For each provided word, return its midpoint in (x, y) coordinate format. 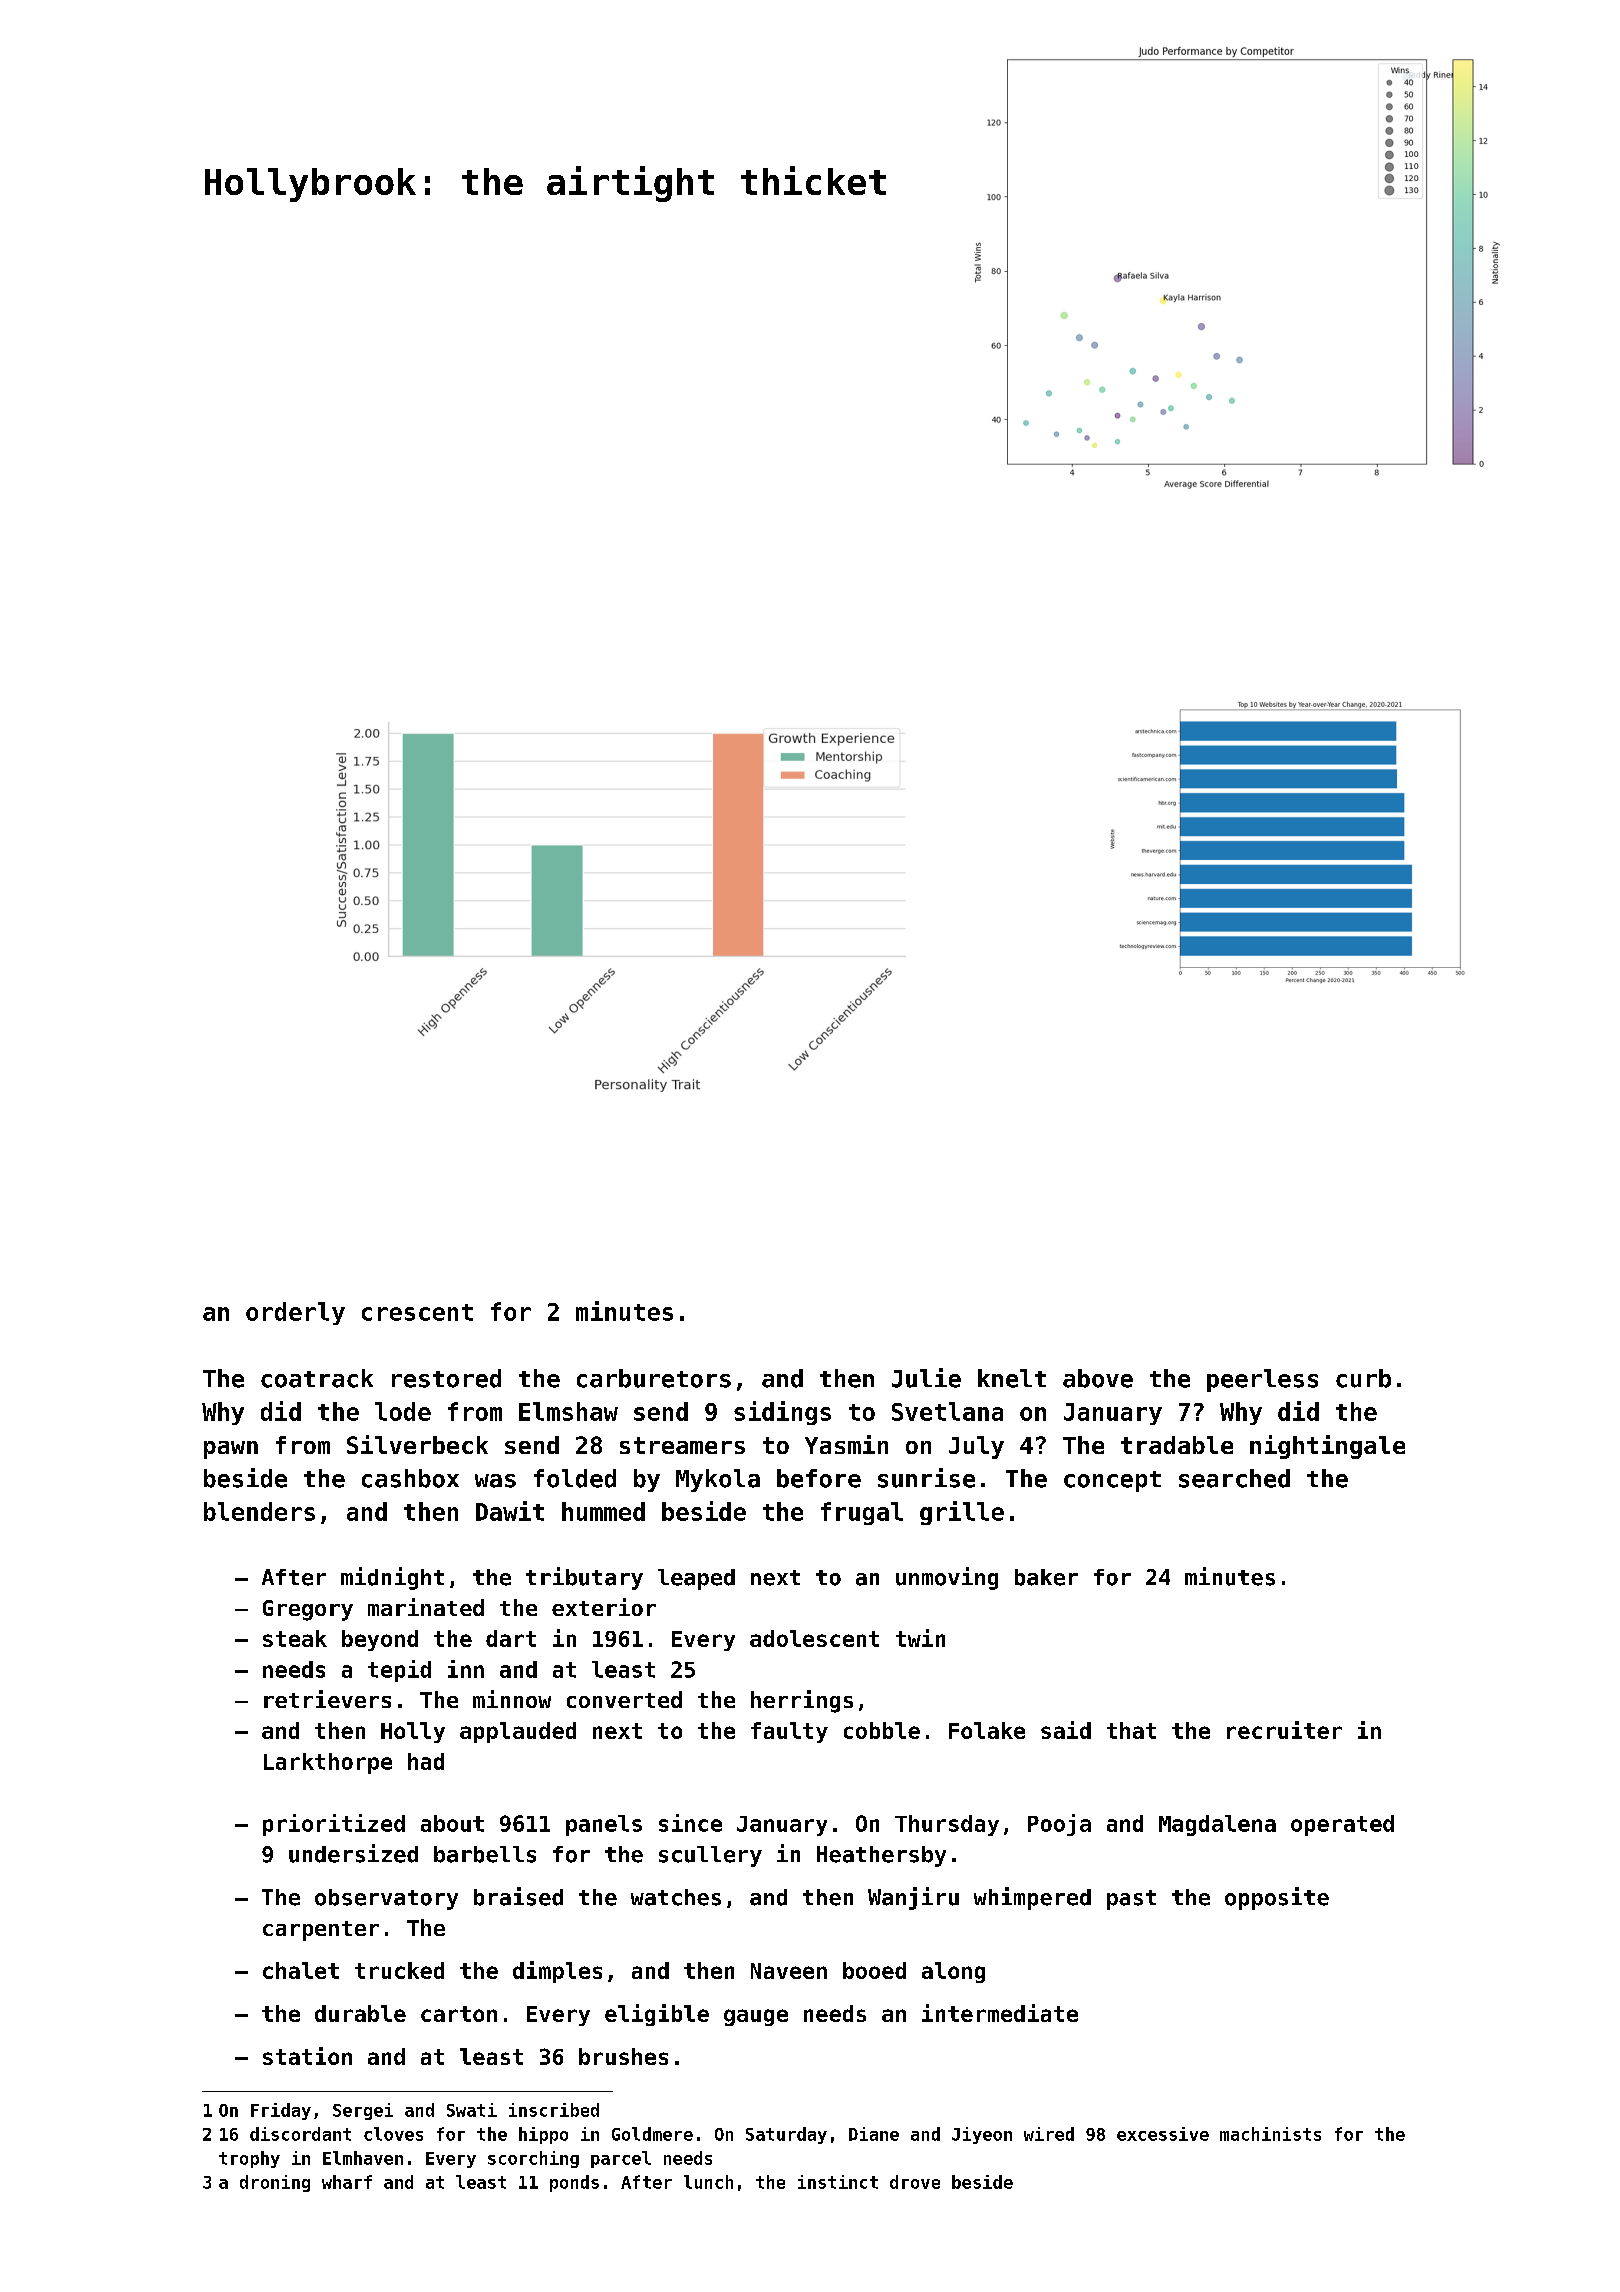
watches (676, 1897)
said (1066, 1730)
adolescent (814, 1638)
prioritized (334, 1825)
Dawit (510, 1511)
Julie (926, 1378)
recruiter (1284, 1730)
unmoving (947, 1578)
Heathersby (881, 1856)
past (1131, 1900)
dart (511, 1638)
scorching (533, 2159)
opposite (1277, 1898)
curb (1363, 1378)
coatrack (317, 1378)
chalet (301, 1970)
